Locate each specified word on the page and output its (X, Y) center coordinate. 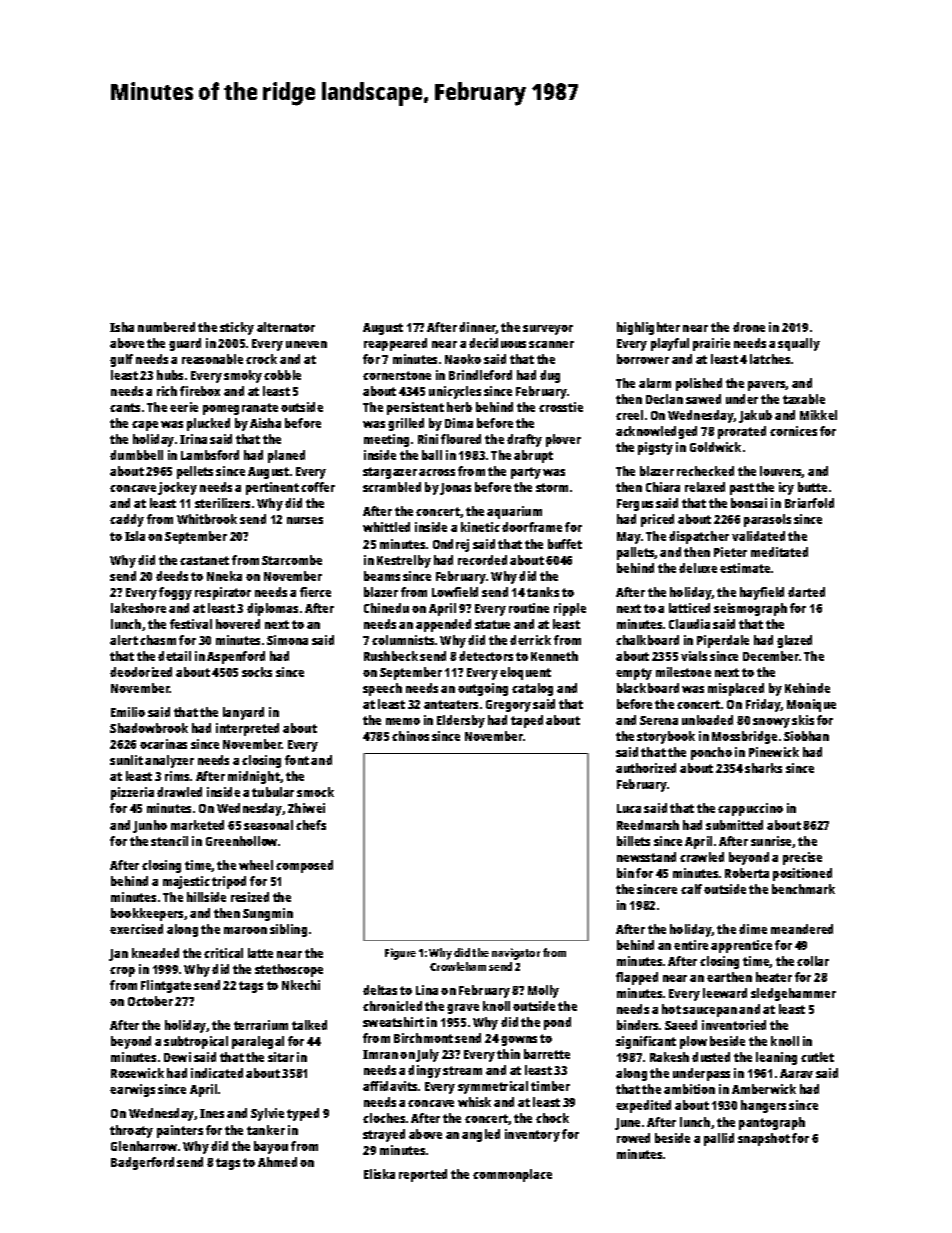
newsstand (646, 857)
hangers (763, 1106)
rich (167, 391)
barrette (547, 1054)
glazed (794, 641)
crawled (702, 857)
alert (124, 640)
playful (670, 344)
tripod (229, 882)
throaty (131, 1131)
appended (443, 625)
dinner (478, 328)
